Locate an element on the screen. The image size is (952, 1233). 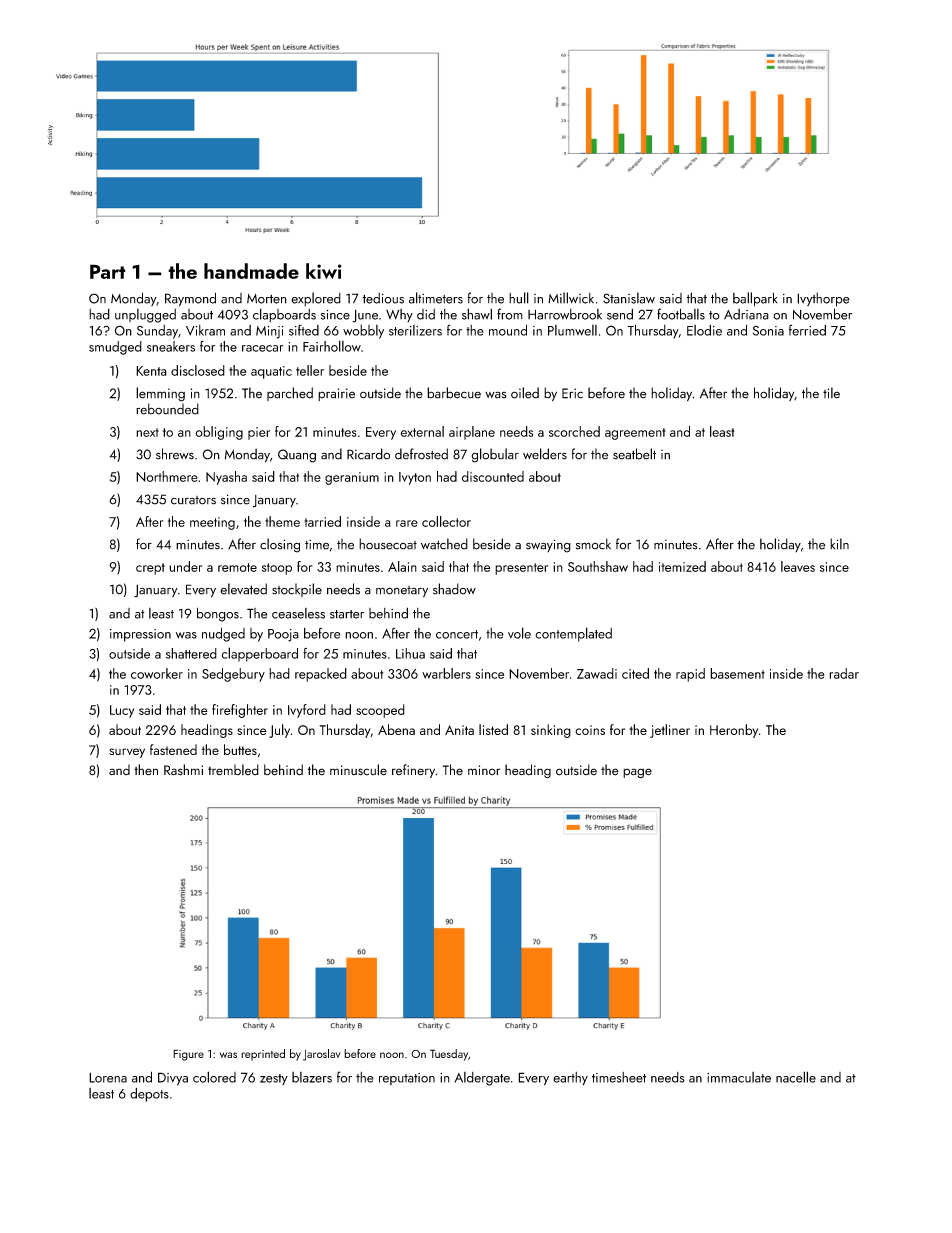
trembled is located at coordinates (233, 770).
